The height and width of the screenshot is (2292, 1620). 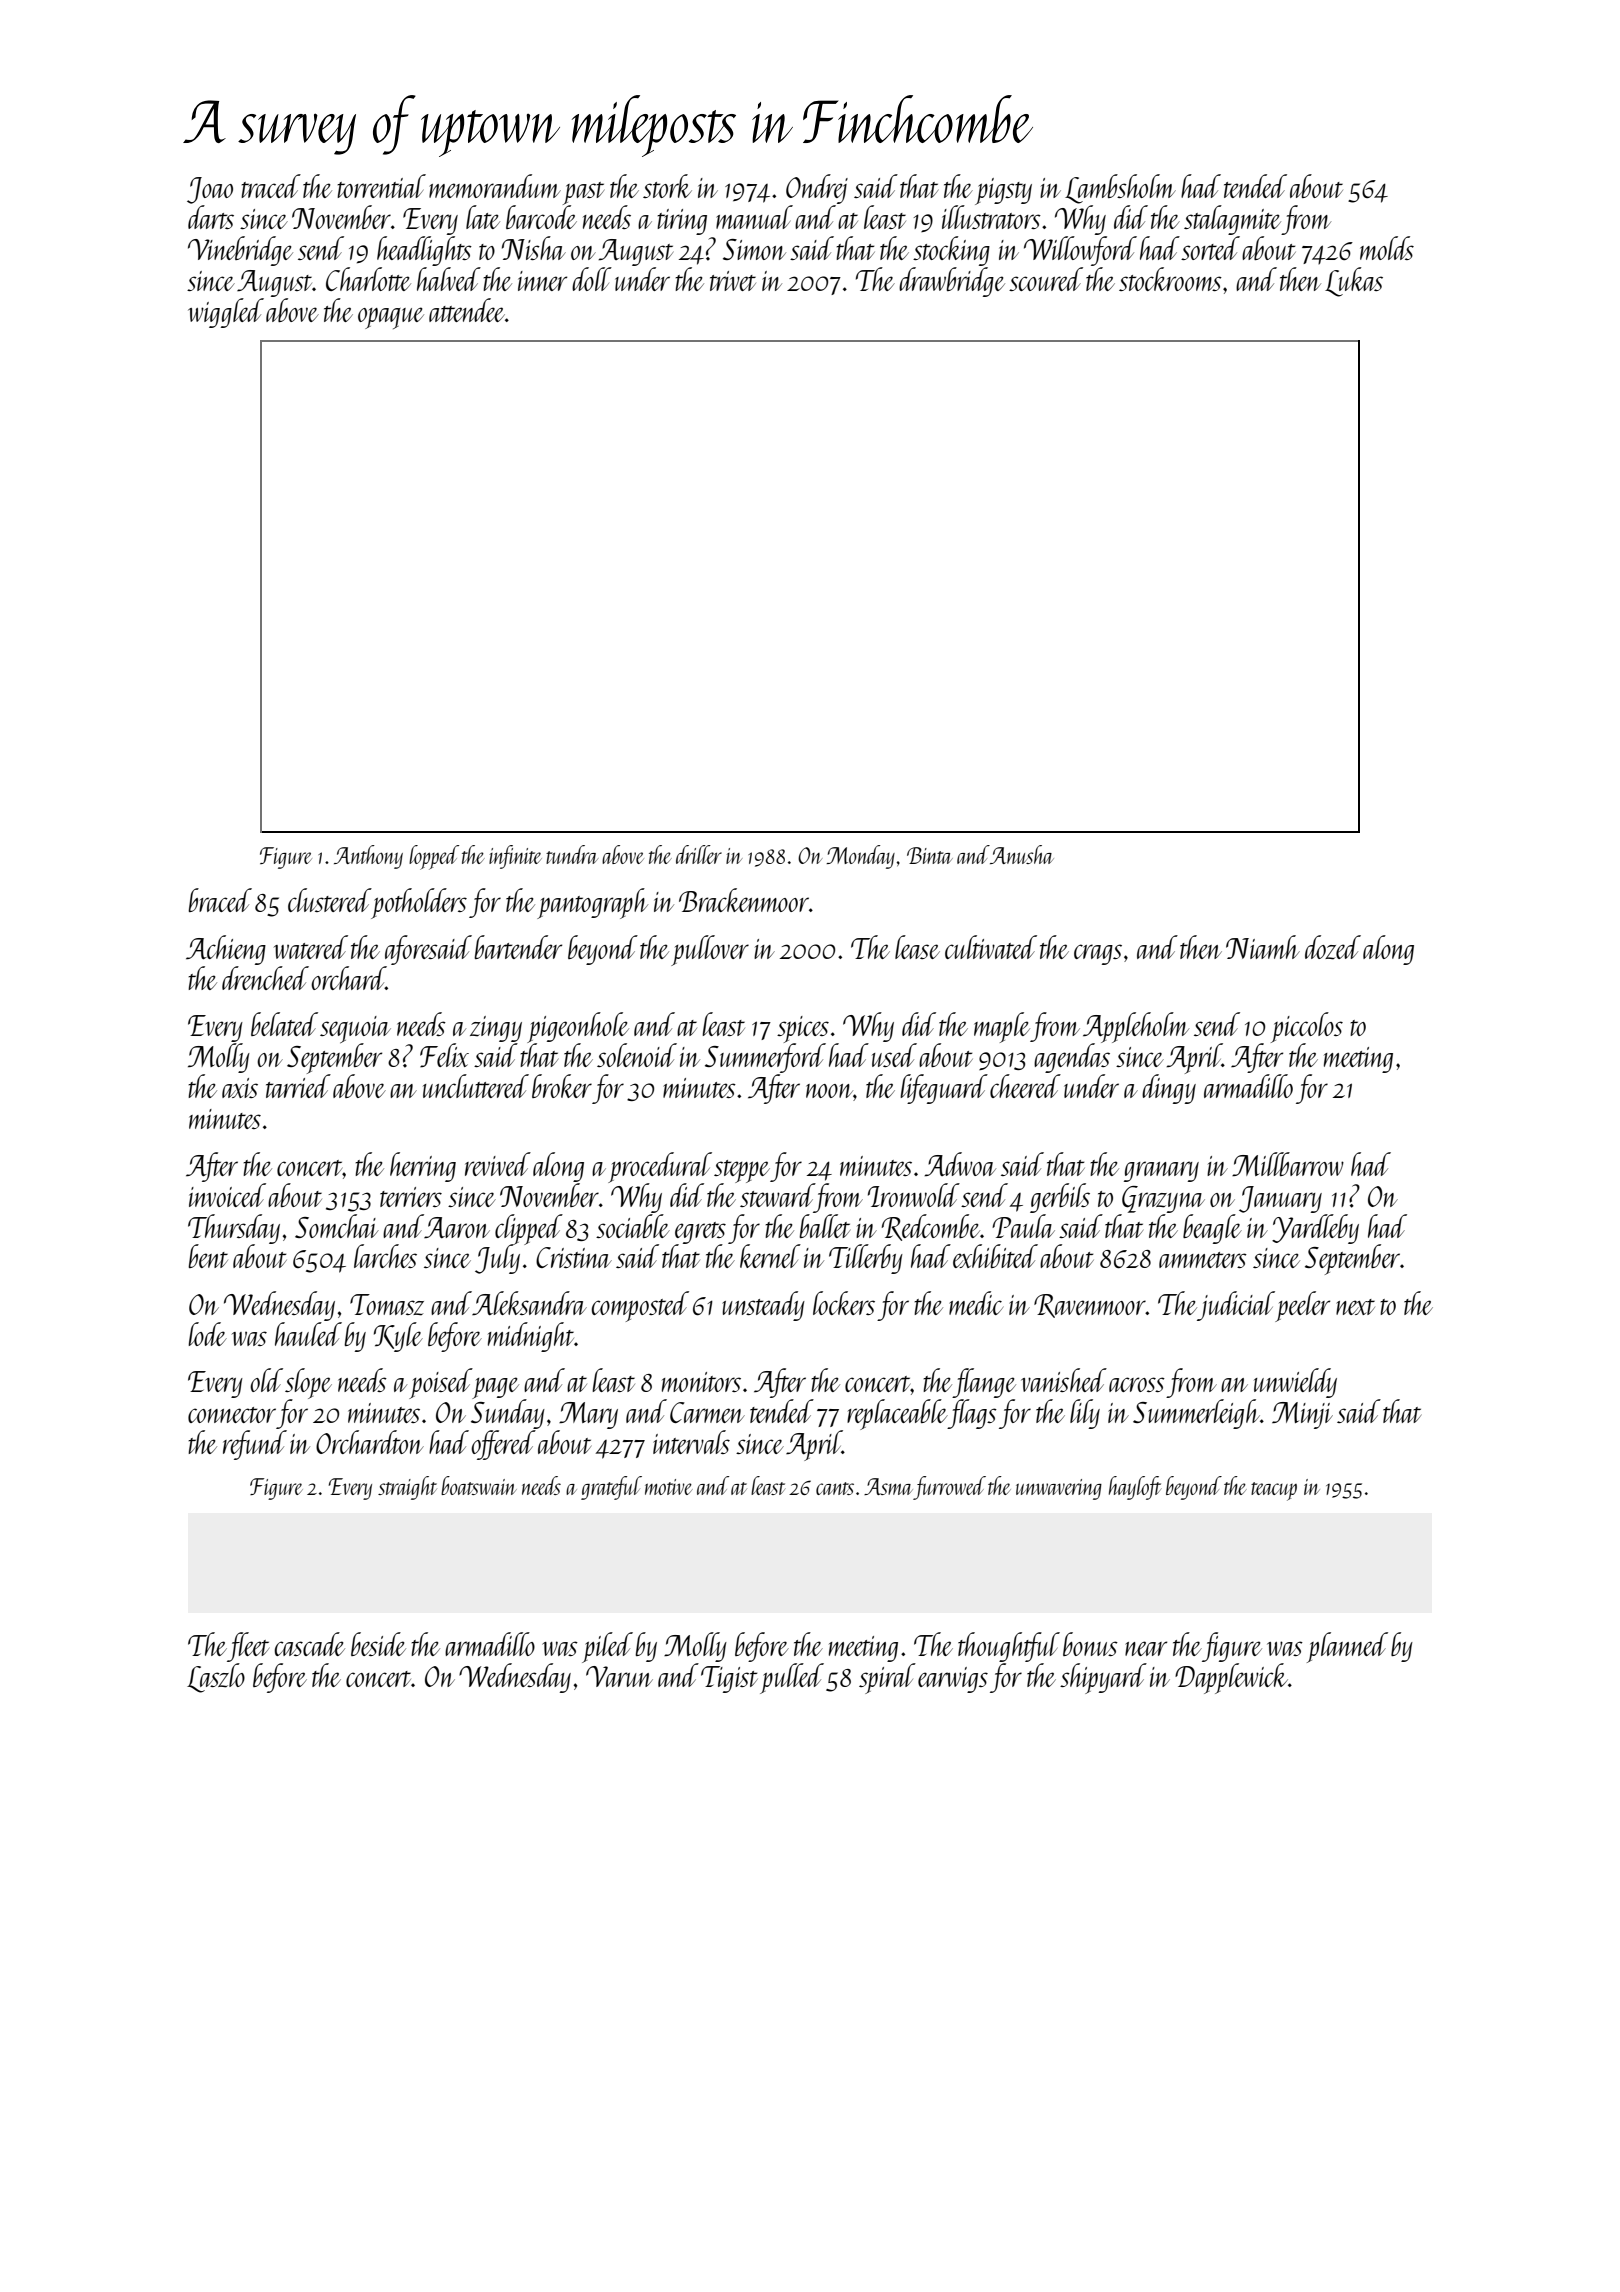 I want to click on Kyle, so click(x=398, y=1337).
